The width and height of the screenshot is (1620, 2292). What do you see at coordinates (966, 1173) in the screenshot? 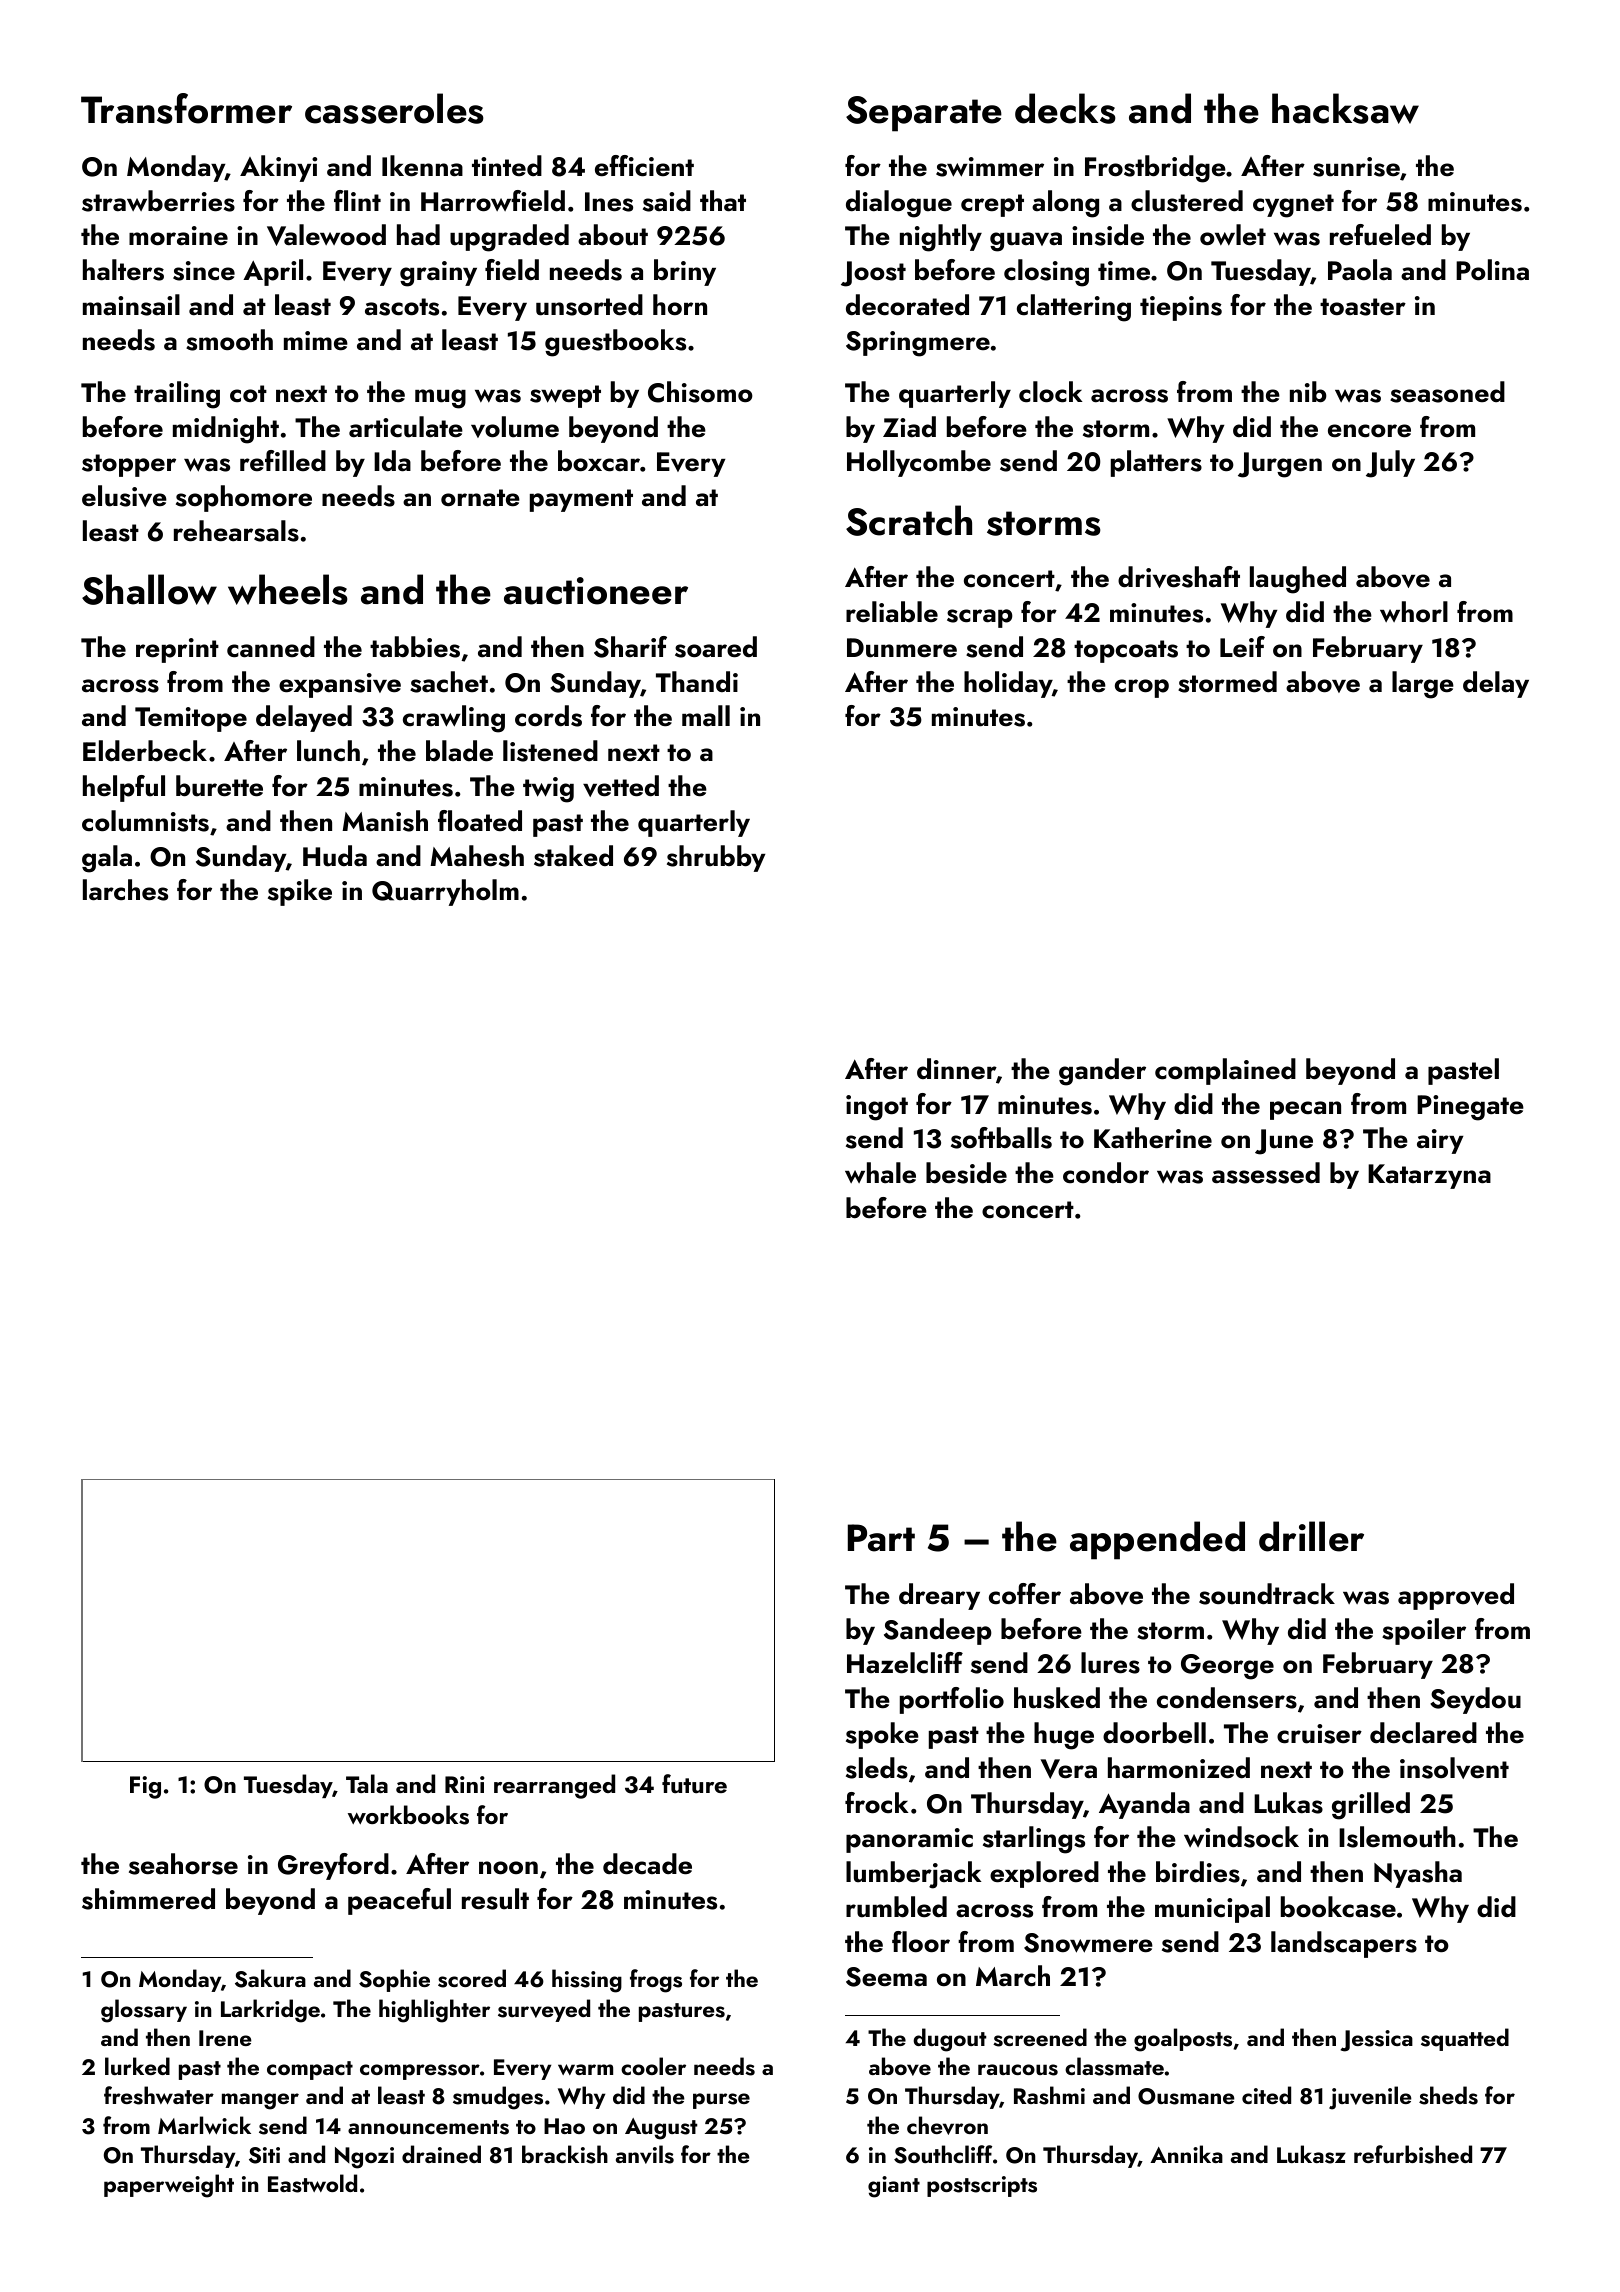
I see `beside` at bounding box center [966, 1173].
